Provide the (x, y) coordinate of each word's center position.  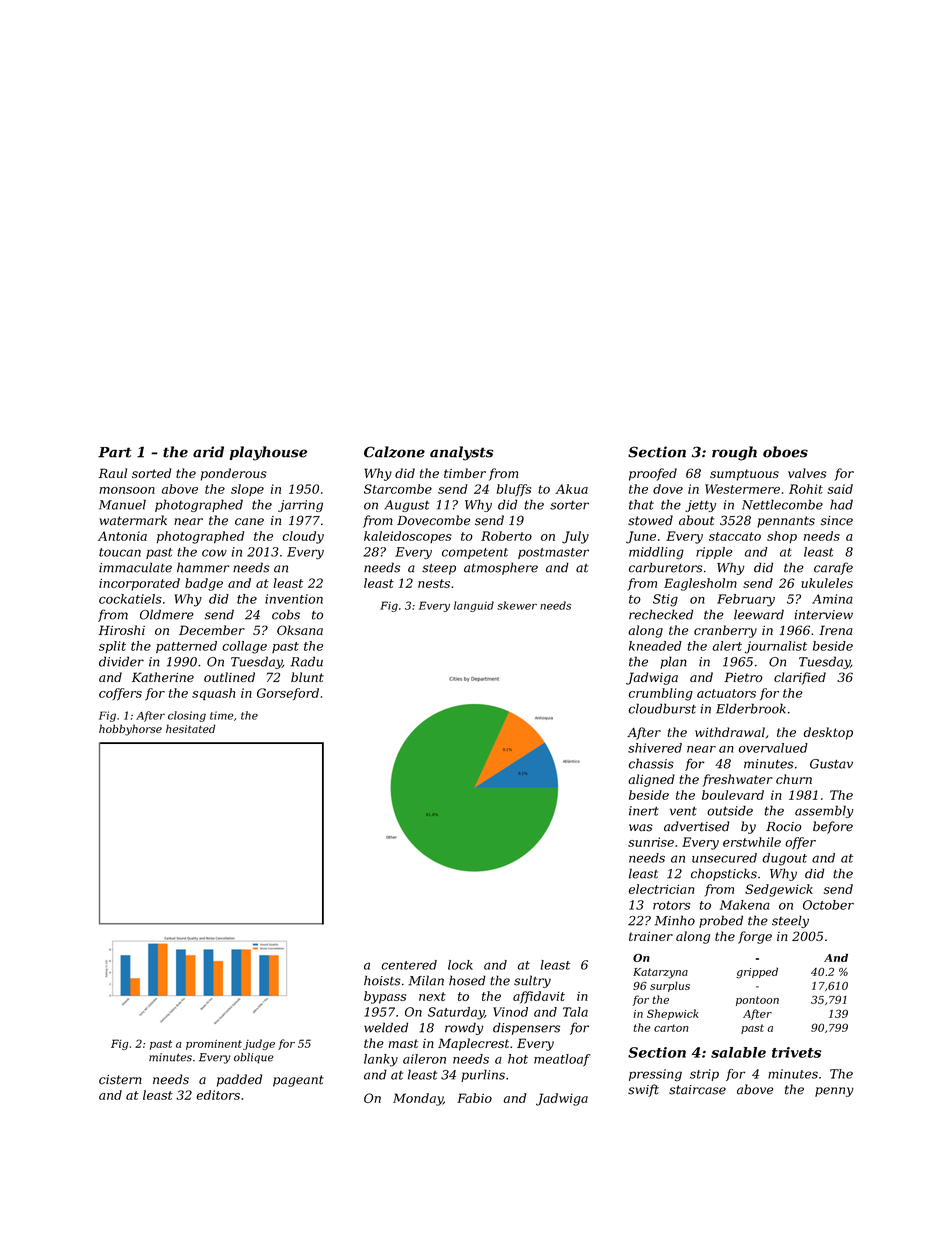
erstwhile (752, 842)
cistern (120, 1080)
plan (673, 662)
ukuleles (827, 583)
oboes (785, 452)
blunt (307, 677)
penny (834, 1092)
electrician (661, 889)
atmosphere (501, 568)
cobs (286, 614)
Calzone (394, 452)
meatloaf (562, 1060)
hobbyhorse (130, 730)
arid (208, 452)
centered (409, 965)
